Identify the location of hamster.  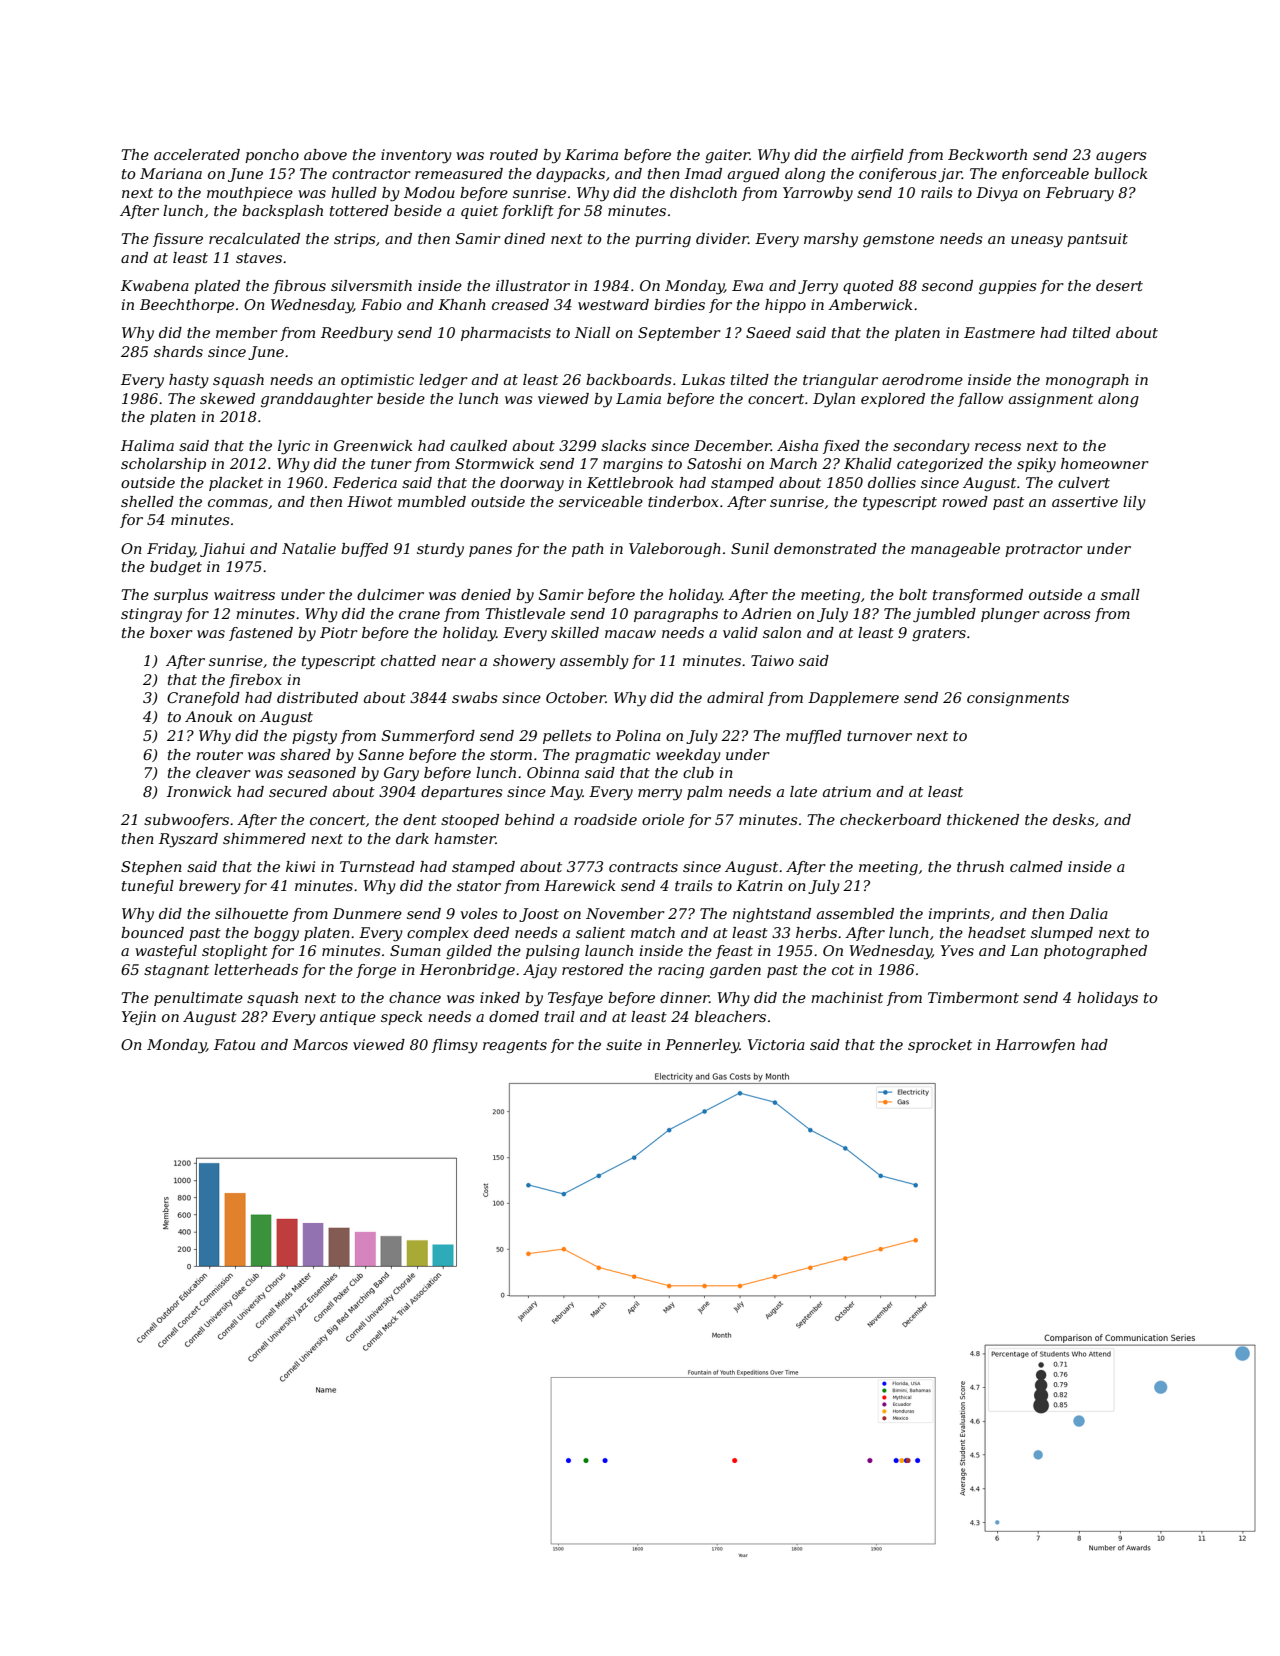
(465, 838).
